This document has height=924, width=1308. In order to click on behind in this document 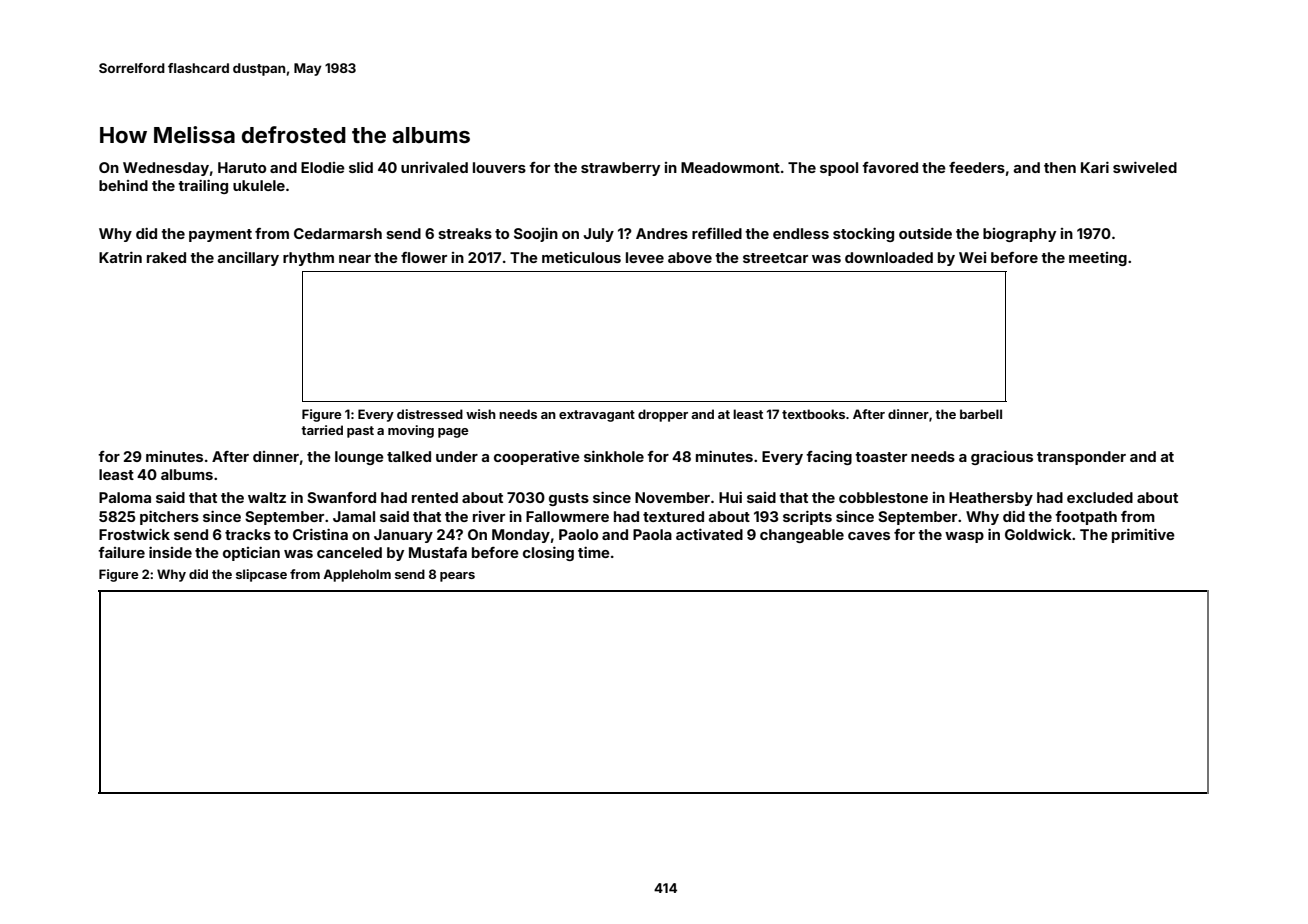, I will do `click(123, 185)`.
